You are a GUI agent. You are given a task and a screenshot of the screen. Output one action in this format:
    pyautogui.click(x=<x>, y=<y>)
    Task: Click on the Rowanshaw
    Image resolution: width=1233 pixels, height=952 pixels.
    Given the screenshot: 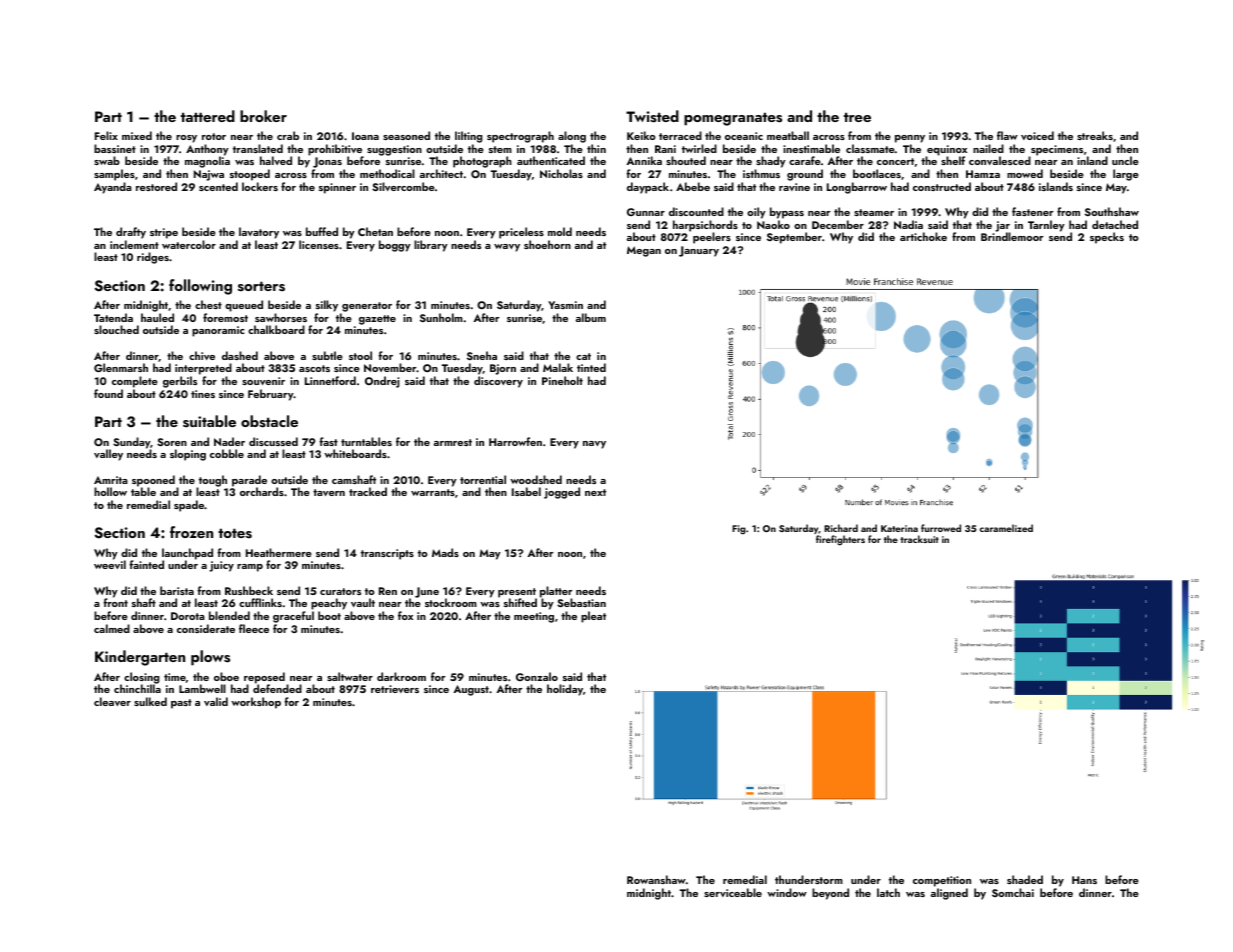 What is the action you would take?
    pyautogui.click(x=656, y=879)
